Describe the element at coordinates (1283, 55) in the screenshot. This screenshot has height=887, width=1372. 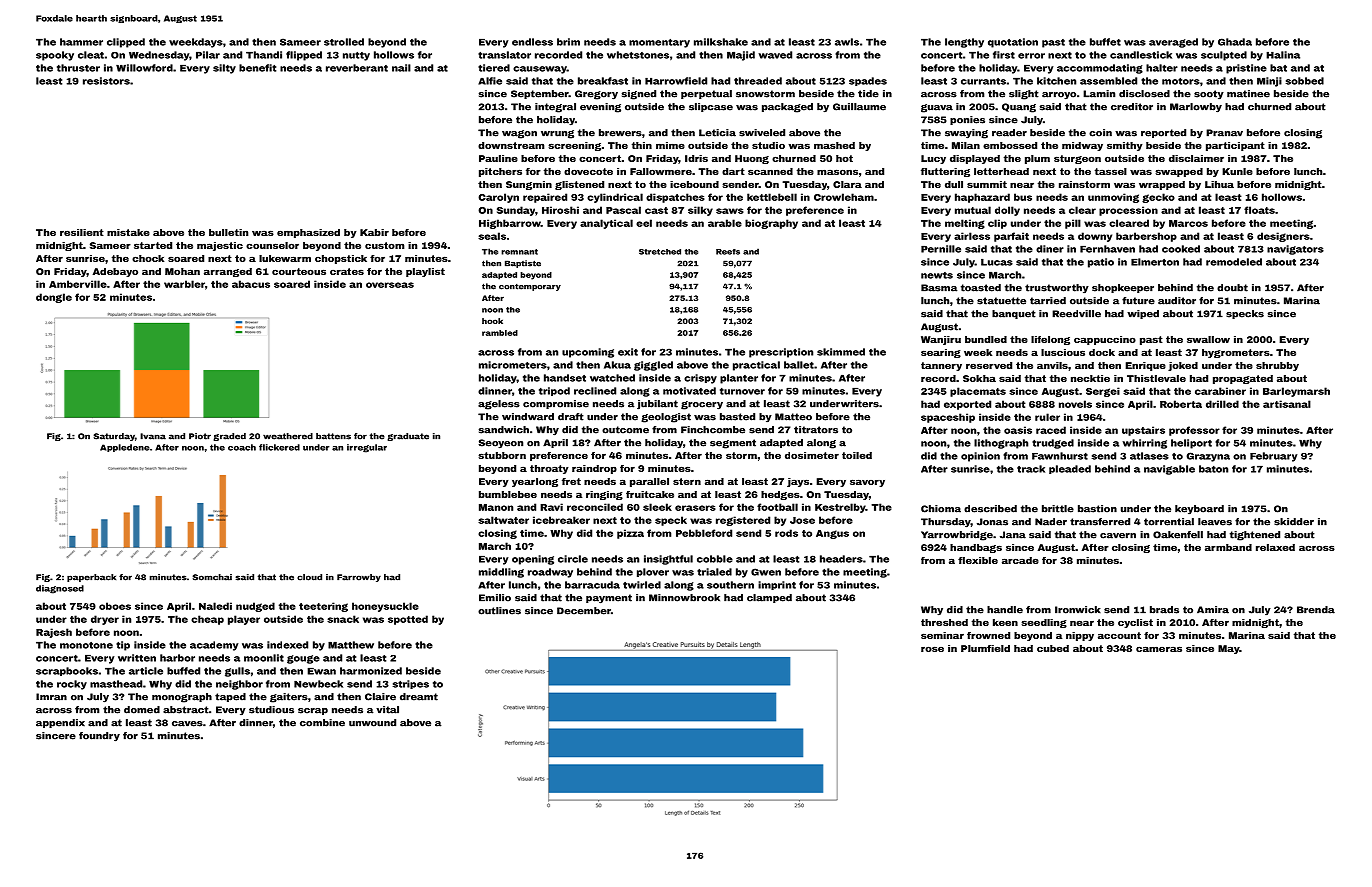
I see `Halina` at that location.
